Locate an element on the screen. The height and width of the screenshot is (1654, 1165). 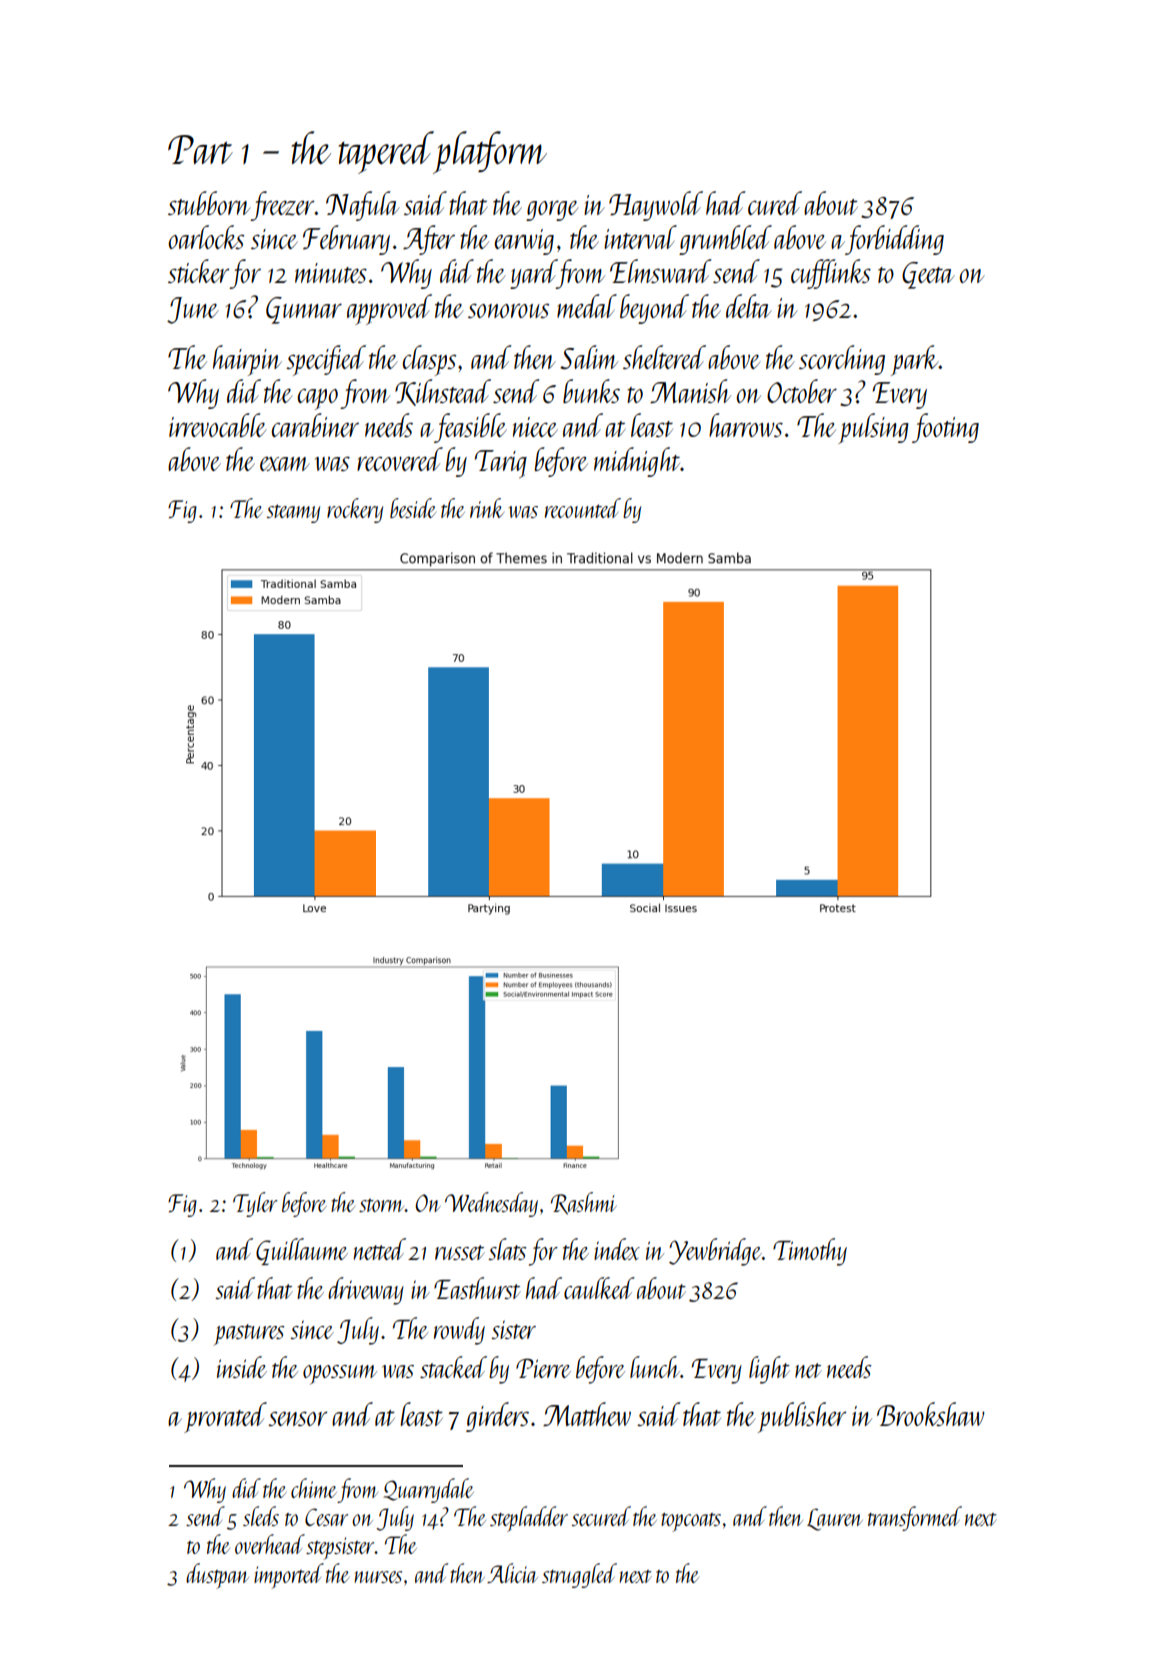
steamy is located at coordinates (293, 513).
